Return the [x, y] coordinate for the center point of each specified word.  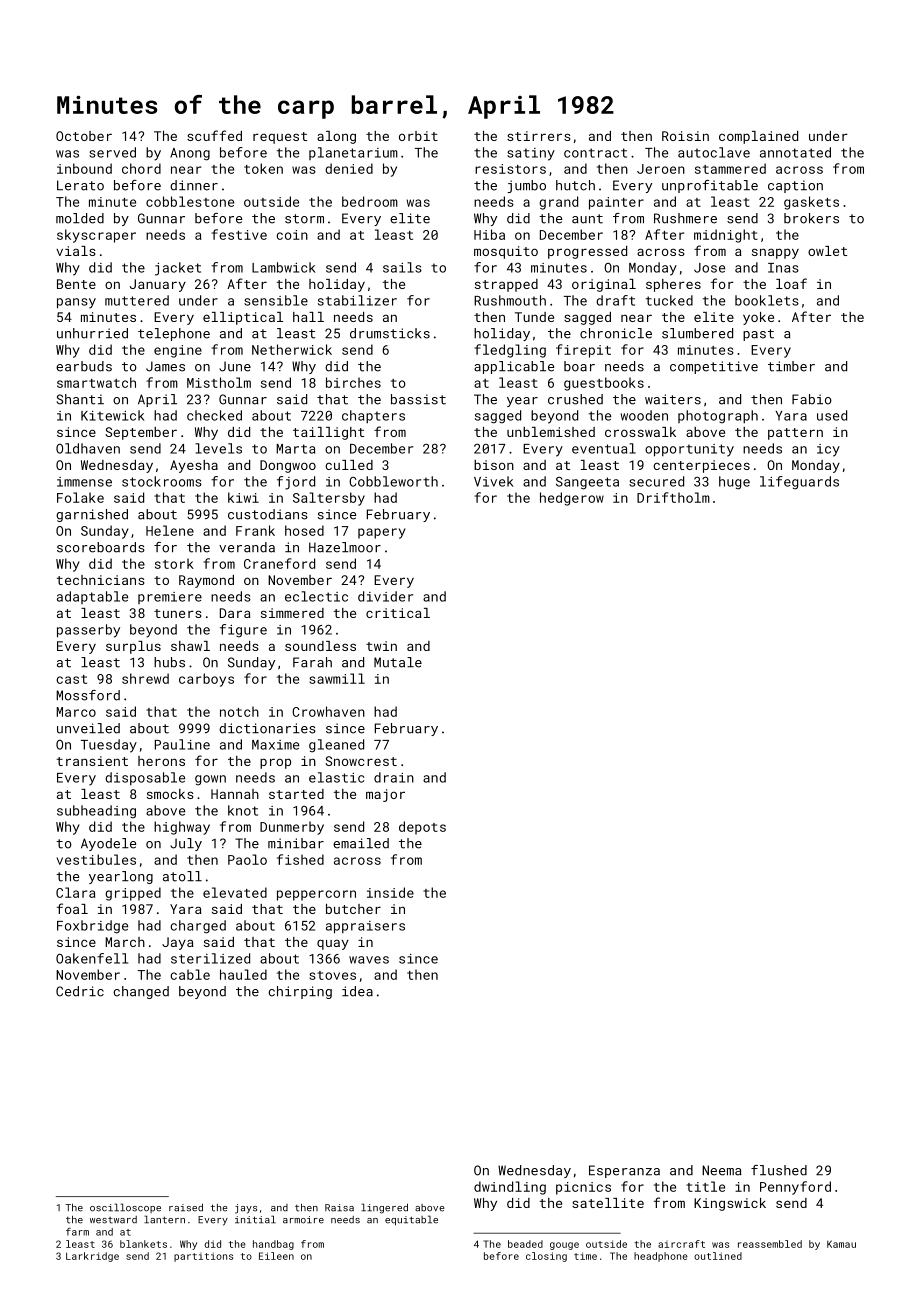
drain [394, 777]
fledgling [510, 351]
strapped [506, 285]
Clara [75, 892]
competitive [714, 367]
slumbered [697, 333]
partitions [203, 1257]
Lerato [80, 185]
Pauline [182, 744]
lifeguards [799, 483]
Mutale [398, 662]
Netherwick [292, 349]
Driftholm [673, 497]
